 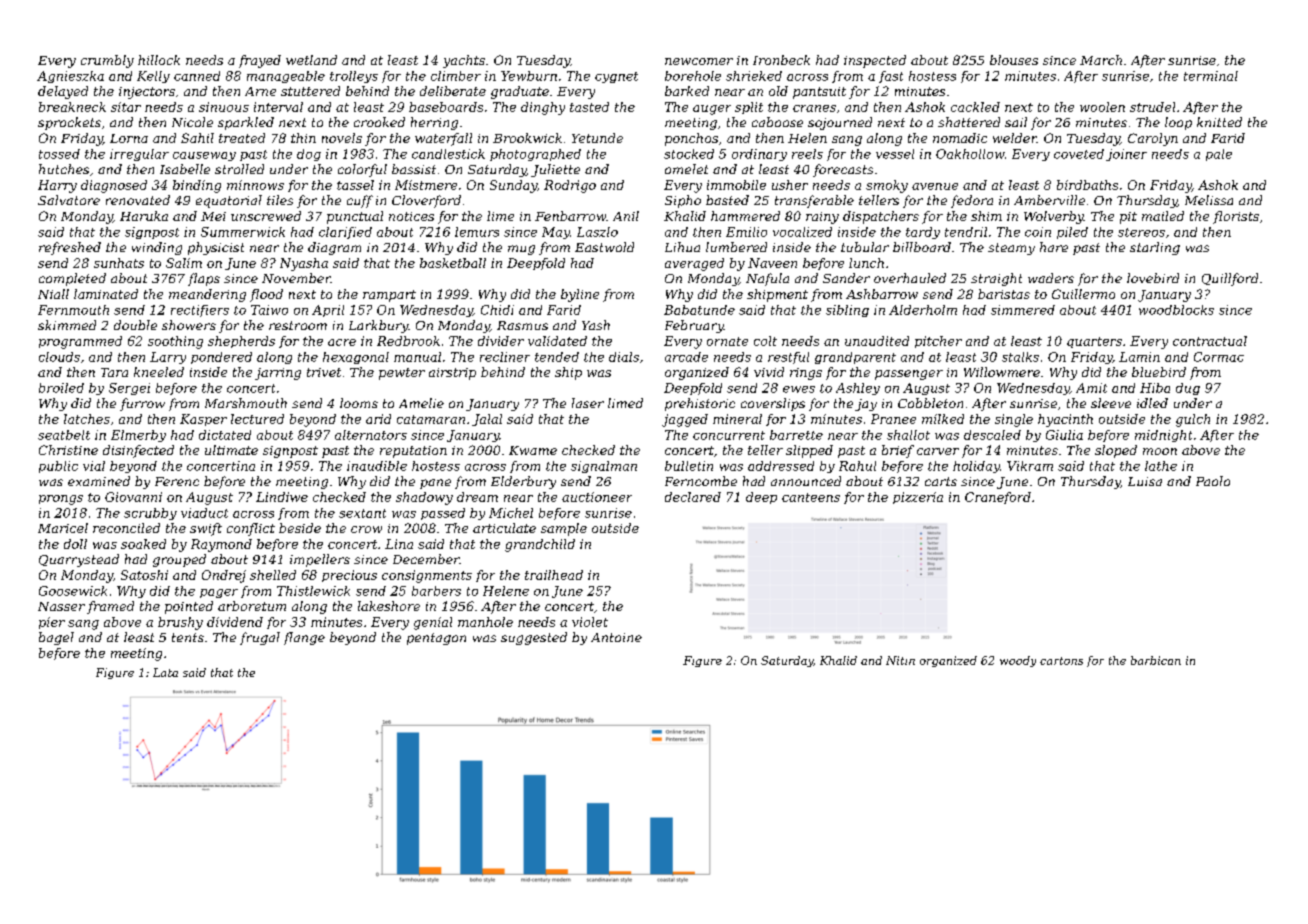 What do you see at coordinates (304, 638) in the screenshot?
I see `flange` at bounding box center [304, 638].
